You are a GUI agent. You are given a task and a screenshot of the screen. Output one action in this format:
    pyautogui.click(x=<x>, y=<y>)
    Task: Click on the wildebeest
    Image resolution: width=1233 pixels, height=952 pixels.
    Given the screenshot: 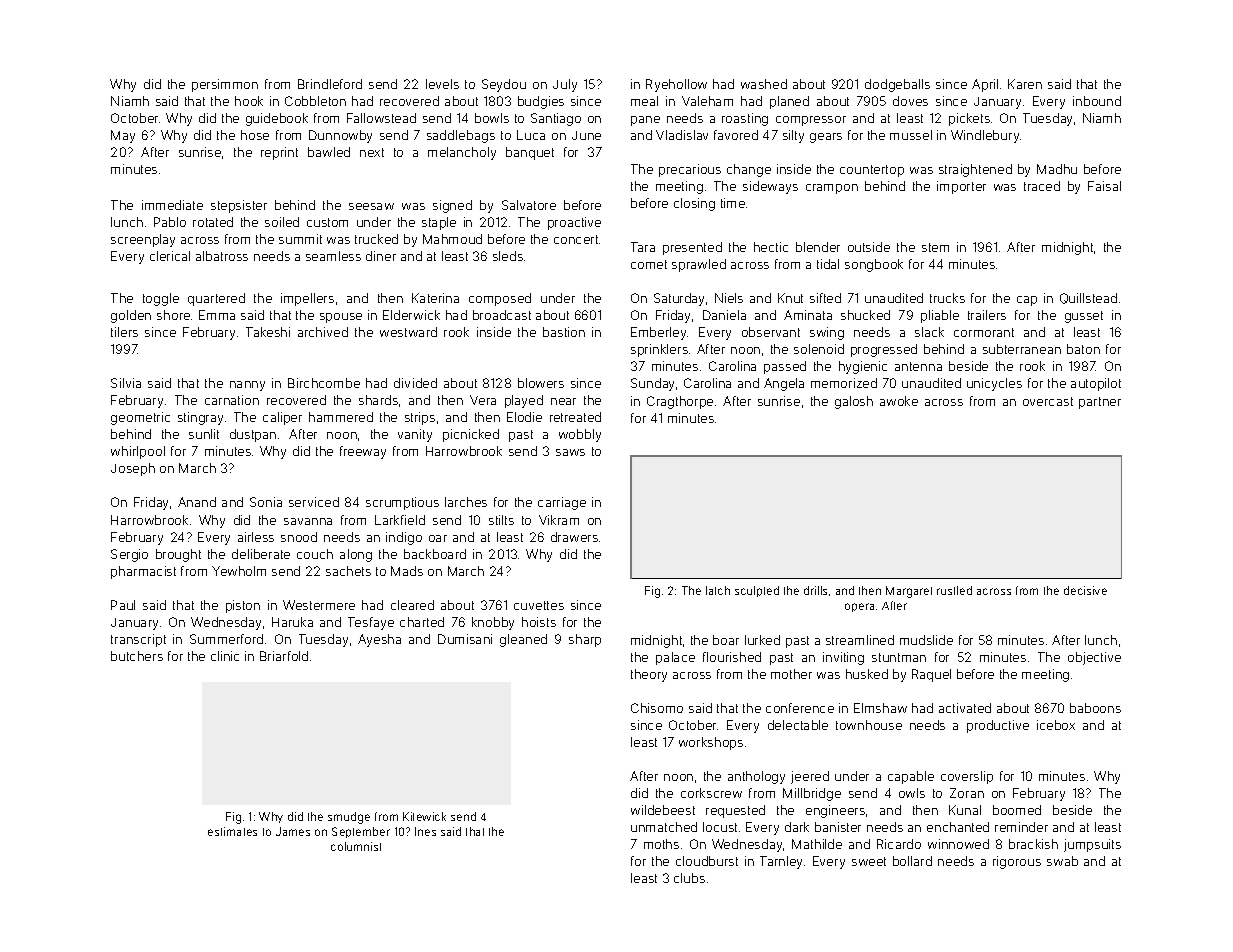 What is the action you would take?
    pyautogui.click(x=663, y=810)
